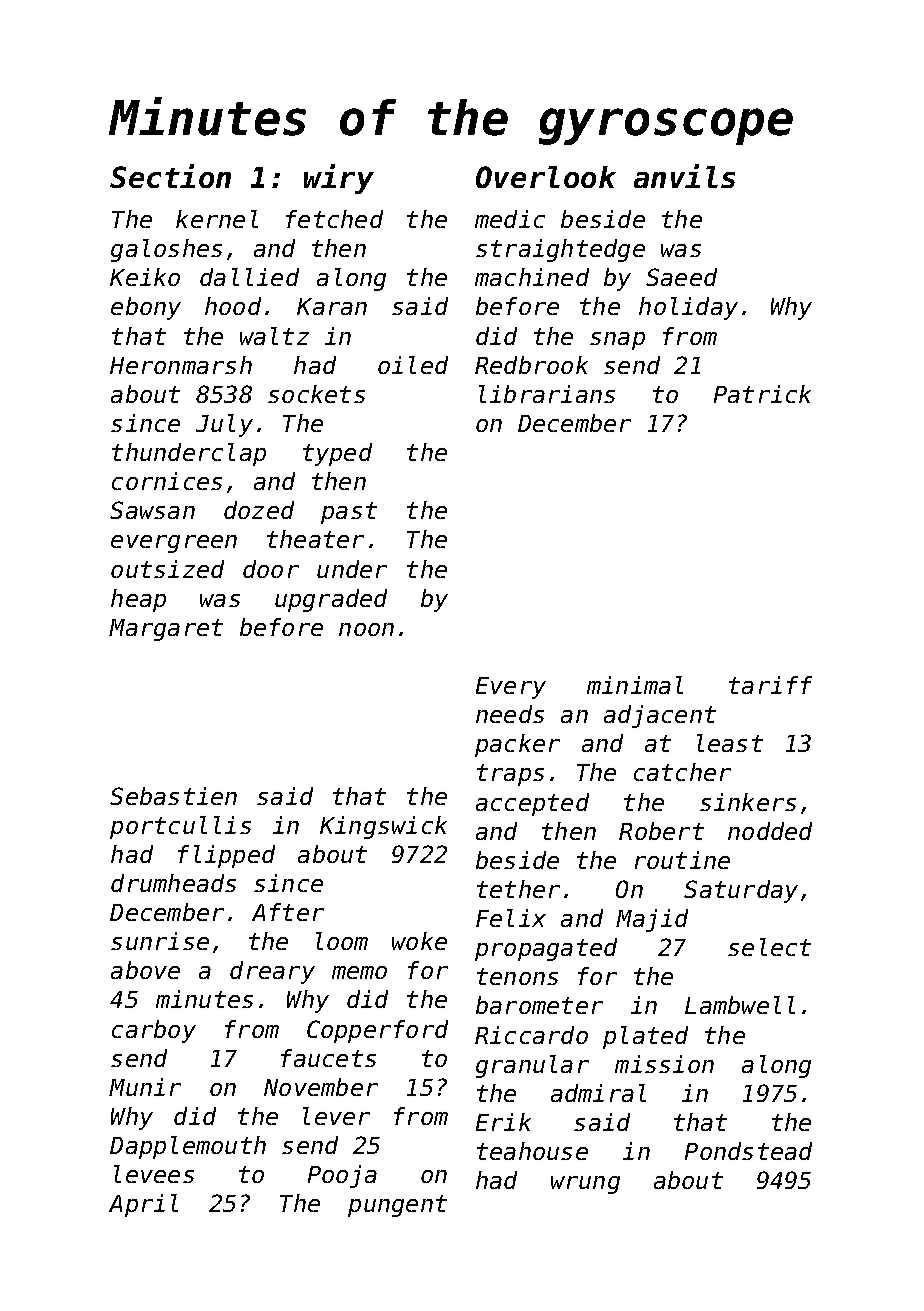 The width and height of the screenshot is (924, 1311). I want to click on Redbrook, so click(531, 365).
